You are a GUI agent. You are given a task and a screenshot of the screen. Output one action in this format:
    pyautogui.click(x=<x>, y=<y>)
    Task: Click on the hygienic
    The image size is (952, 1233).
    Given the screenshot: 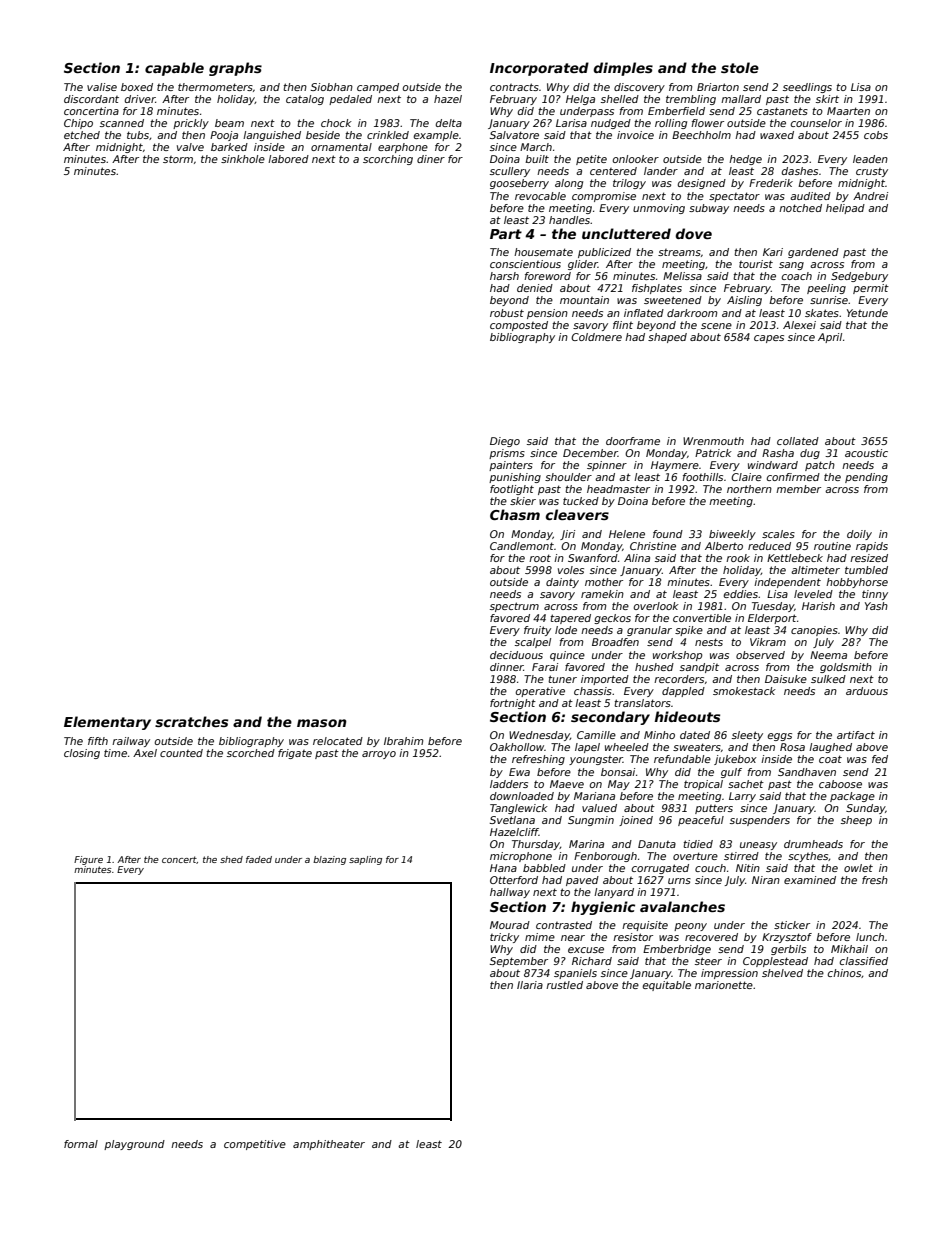 What is the action you would take?
    pyautogui.click(x=603, y=908)
